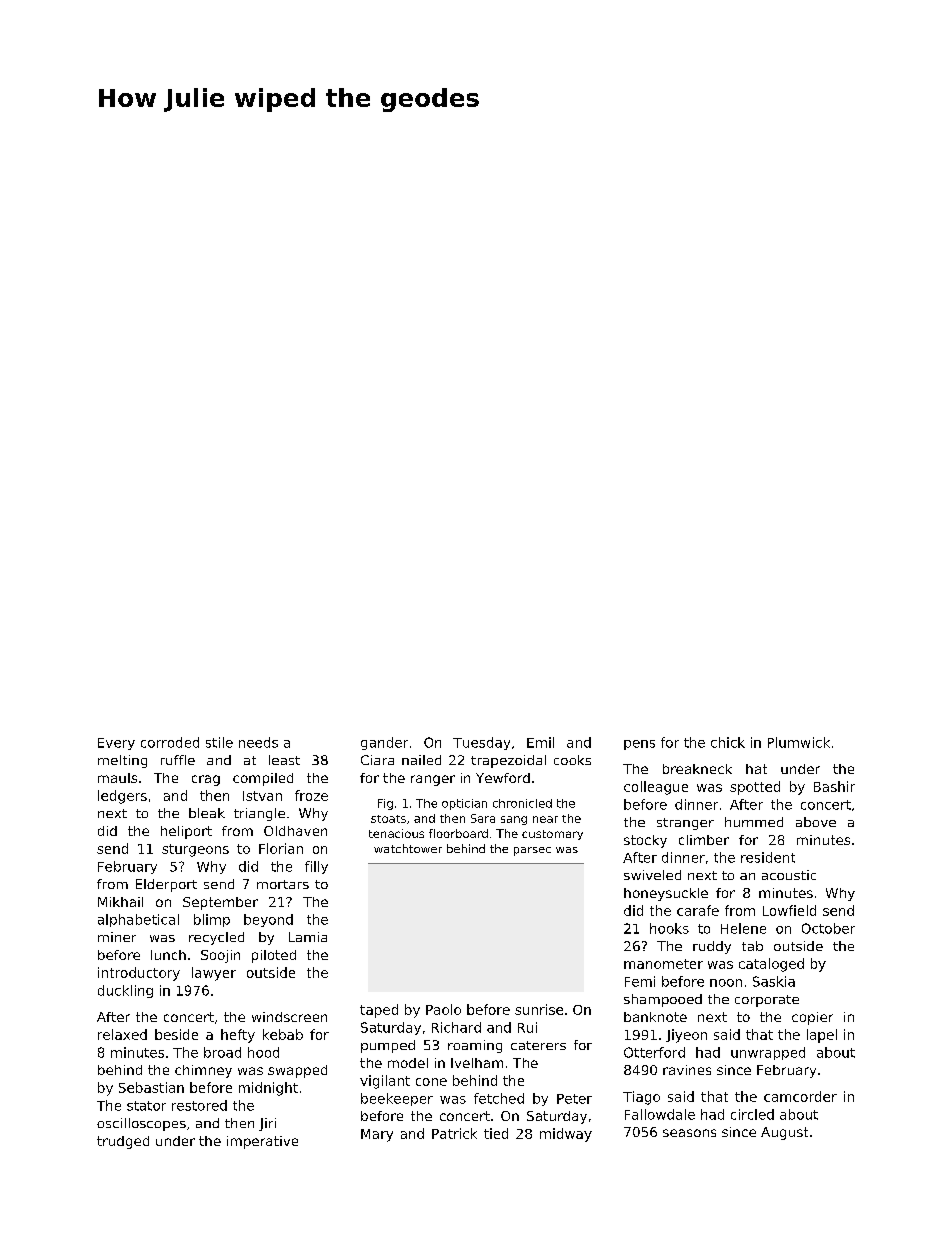 This document has width=952, height=1233. What do you see at coordinates (170, 742) in the document?
I see `corroded` at bounding box center [170, 742].
